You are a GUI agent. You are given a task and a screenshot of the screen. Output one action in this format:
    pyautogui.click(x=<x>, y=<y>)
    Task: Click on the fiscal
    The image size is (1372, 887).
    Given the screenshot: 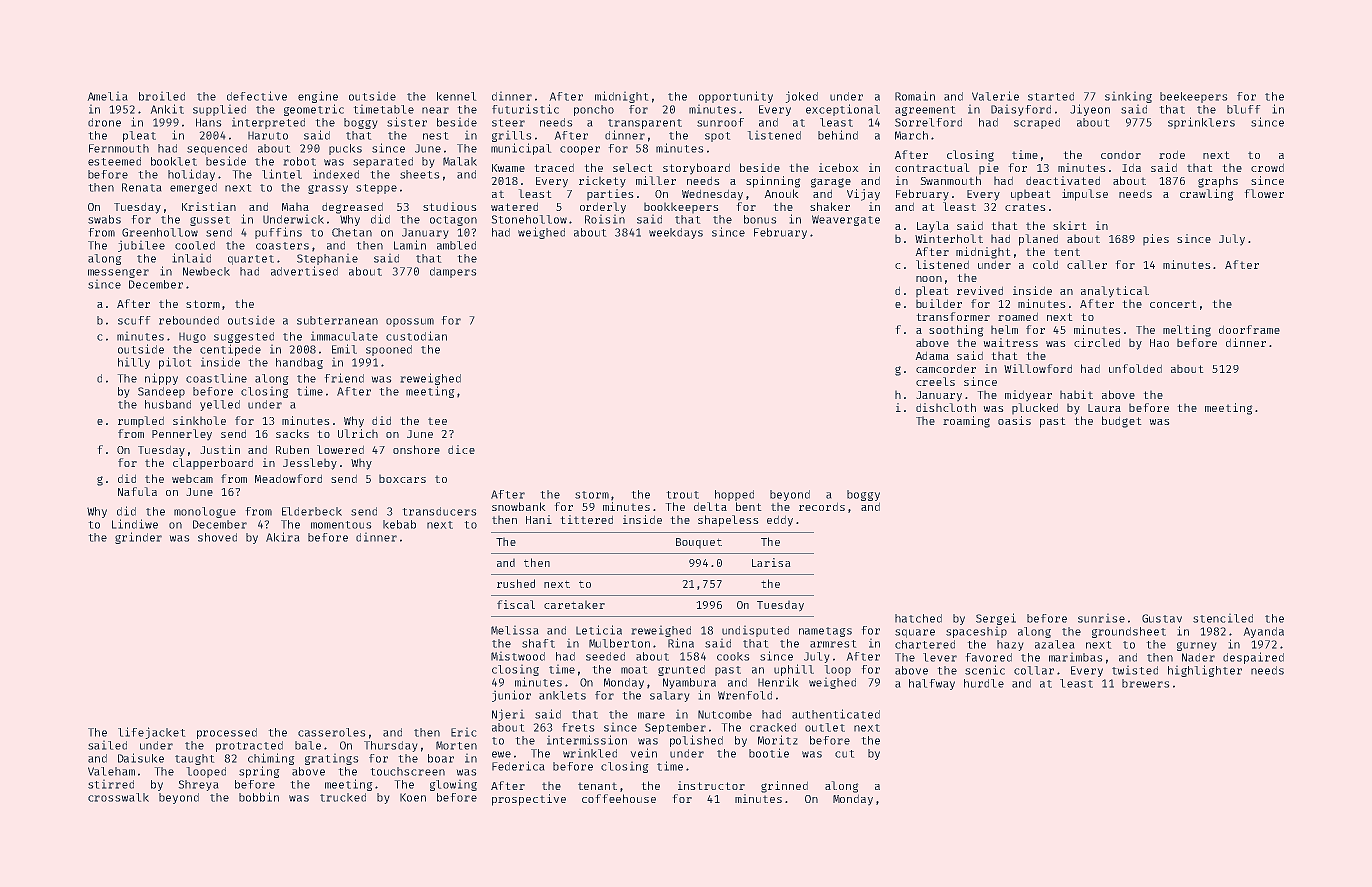 What is the action you would take?
    pyautogui.click(x=516, y=604)
